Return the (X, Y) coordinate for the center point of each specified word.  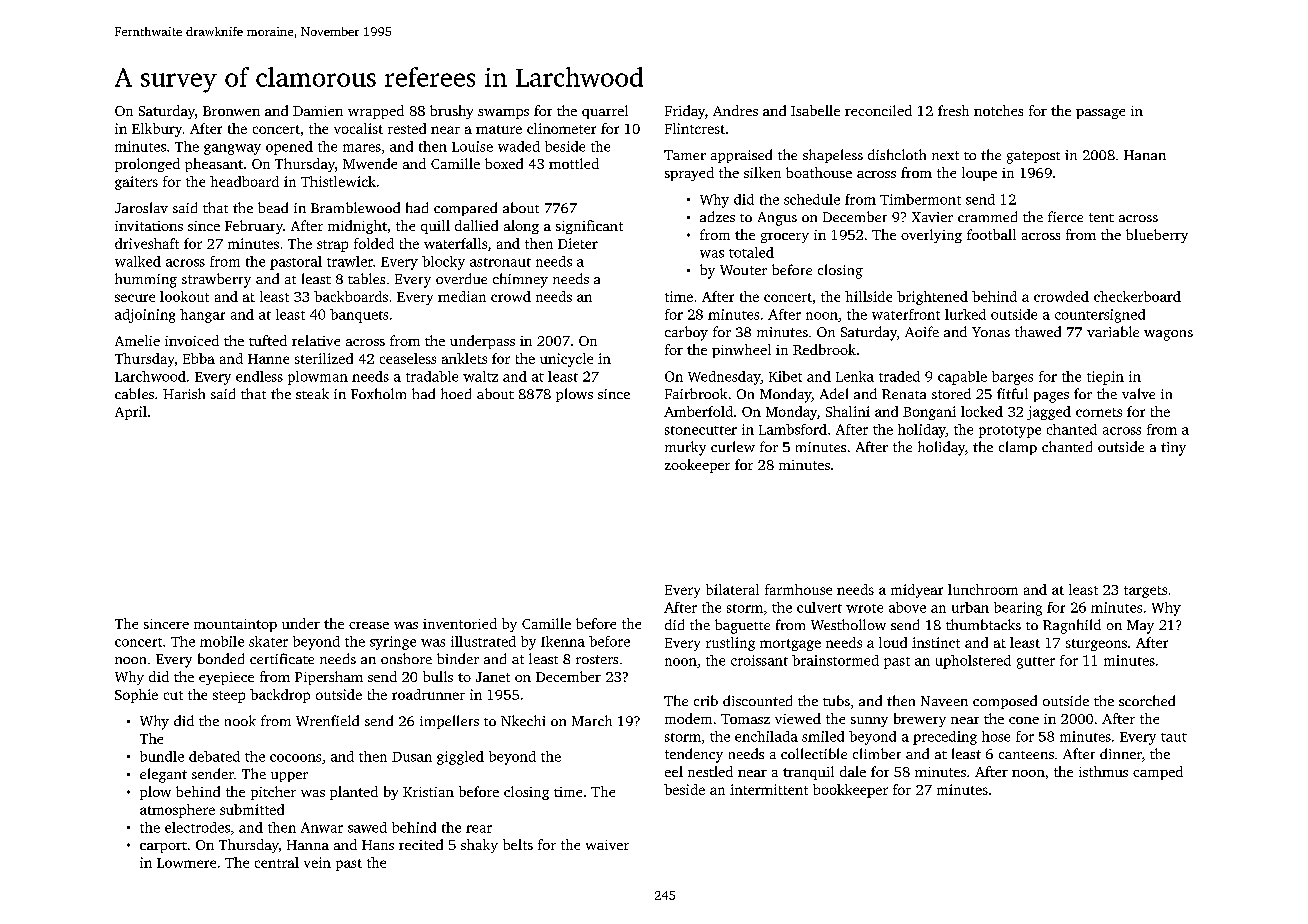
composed (1005, 702)
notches (998, 110)
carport (163, 847)
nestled (710, 771)
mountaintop (235, 625)
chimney (520, 280)
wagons (1168, 335)
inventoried (460, 623)
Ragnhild (1072, 626)
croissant (759, 660)
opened (289, 148)
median (462, 296)
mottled (574, 163)
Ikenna (563, 641)
